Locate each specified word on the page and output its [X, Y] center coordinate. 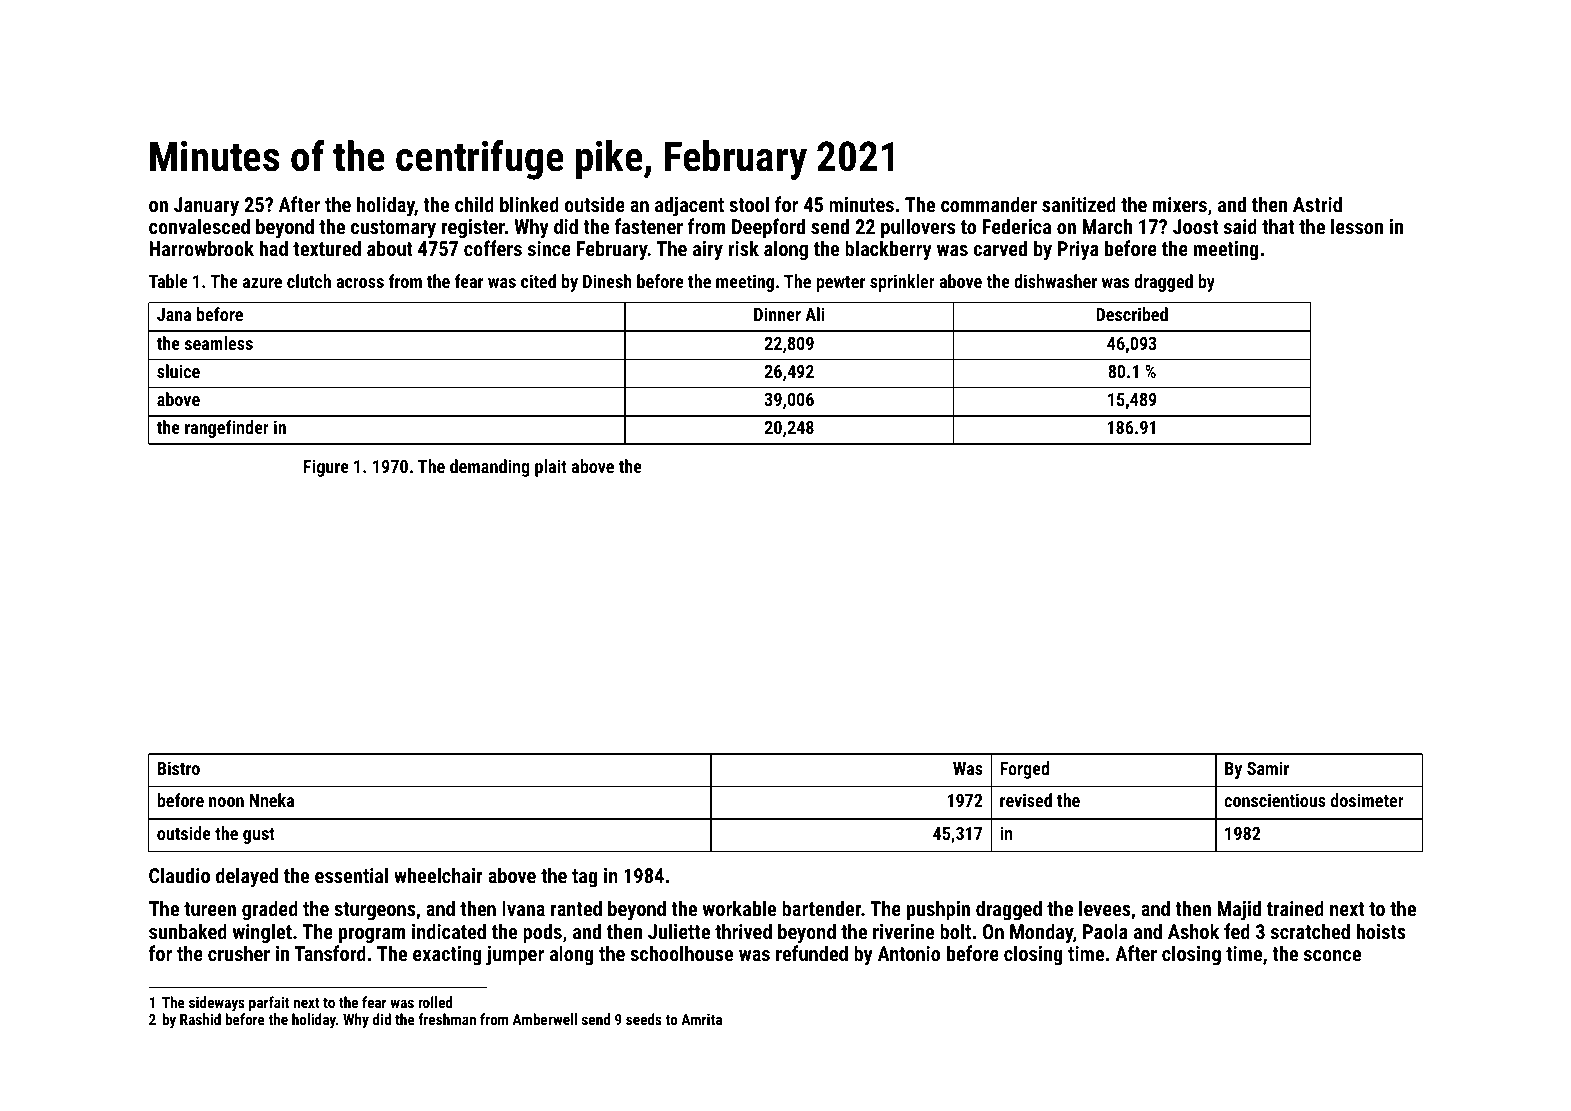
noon [226, 802]
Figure [326, 468]
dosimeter [1367, 800]
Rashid [200, 1019]
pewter [840, 284]
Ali [815, 314]
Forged [1024, 770]
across [360, 283]
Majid [1239, 910]
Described [1132, 314]
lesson [1357, 226]
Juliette [679, 931]
